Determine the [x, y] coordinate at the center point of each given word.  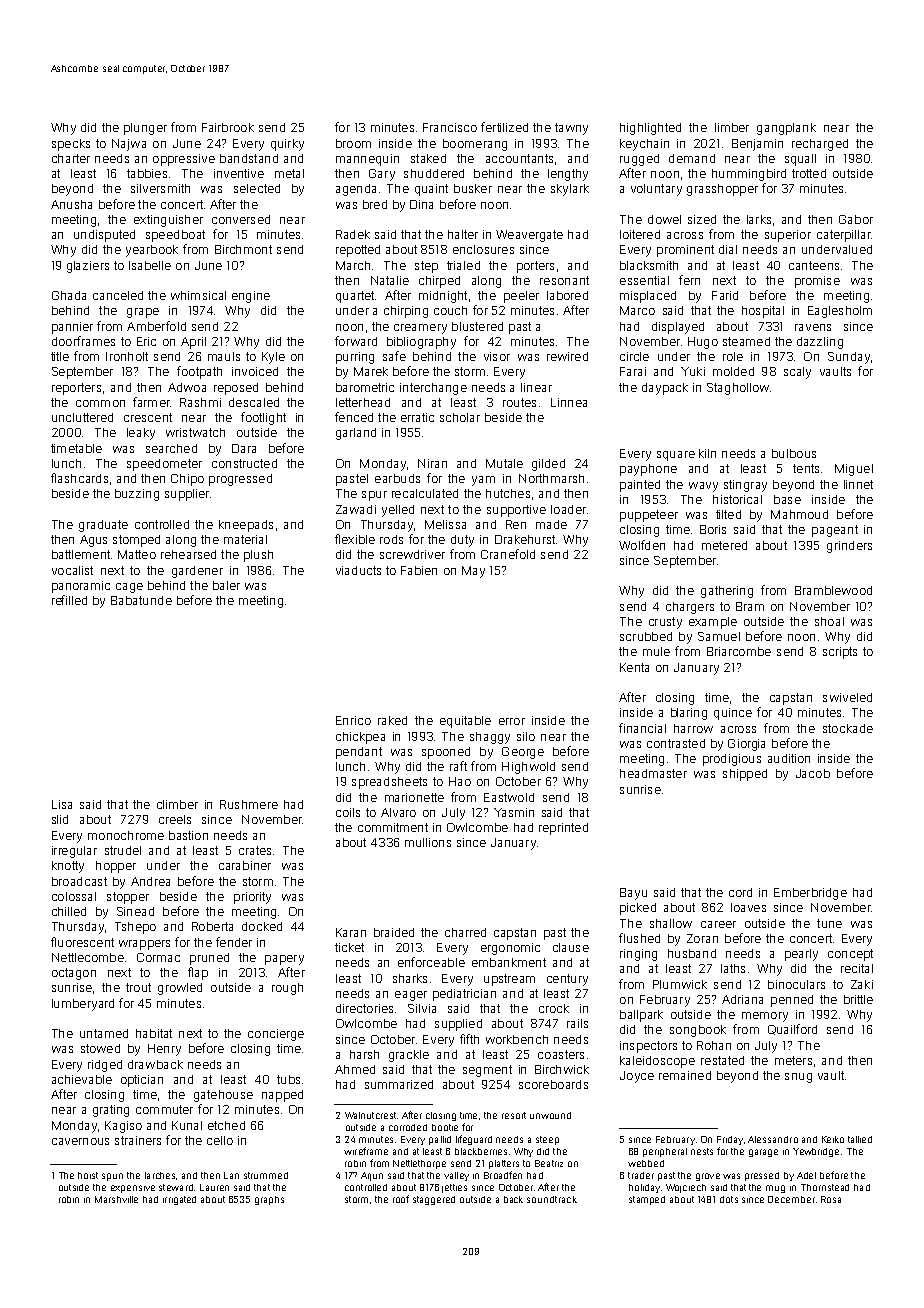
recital [857, 968]
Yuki [693, 371]
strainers [138, 1140]
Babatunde [141, 600]
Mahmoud [799, 514]
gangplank [786, 129]
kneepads [246, 526]
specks [71, 145]
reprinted [563, 829]
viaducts [358, 570]
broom [353, 143]
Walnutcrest [370, 1115]
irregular [74, 852]
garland [356, 434]
